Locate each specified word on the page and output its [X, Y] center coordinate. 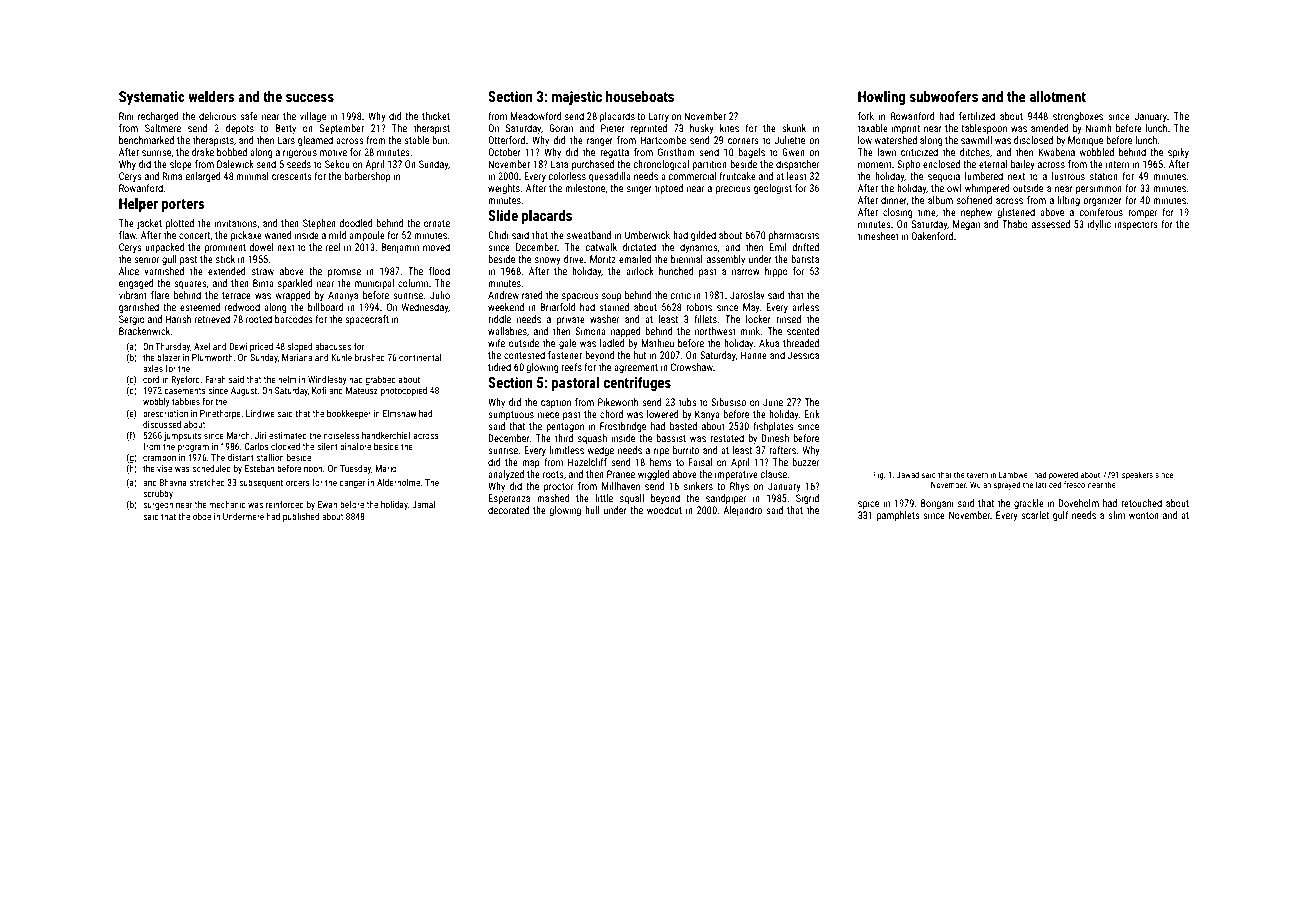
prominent [225, 248]
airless [805, 307]
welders [211, 96]
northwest [715, 331]
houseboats [640, 96]
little [604, 498]
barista [805, 259]
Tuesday [355, 469]
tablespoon [984, 129]
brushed [370, 357]
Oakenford [932, 236]
